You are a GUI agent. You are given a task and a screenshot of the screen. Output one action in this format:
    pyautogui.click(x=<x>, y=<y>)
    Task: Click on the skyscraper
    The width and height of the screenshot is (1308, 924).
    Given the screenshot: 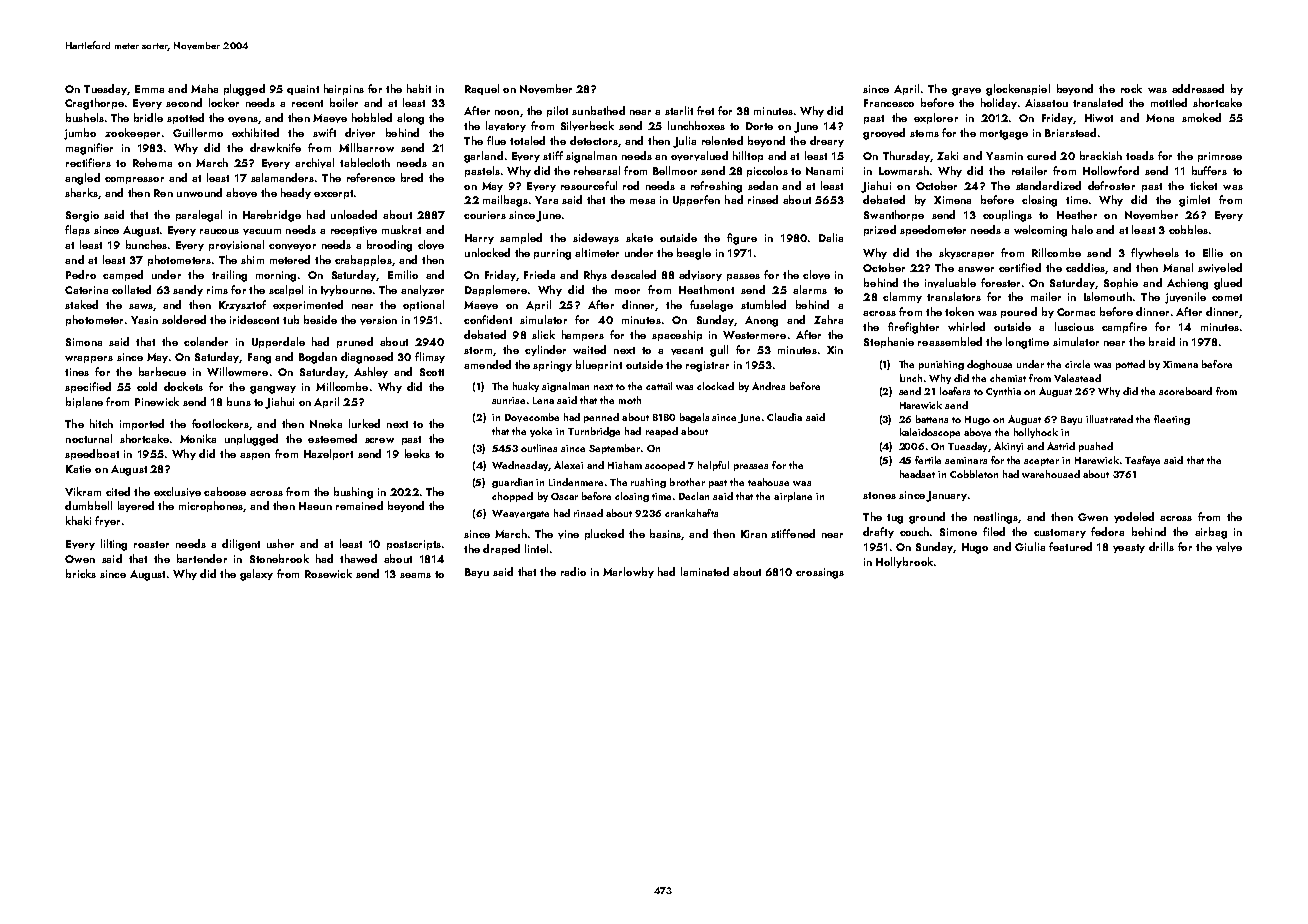 What is the action you would take?
    pyautogui.click(x=966, y=253)
